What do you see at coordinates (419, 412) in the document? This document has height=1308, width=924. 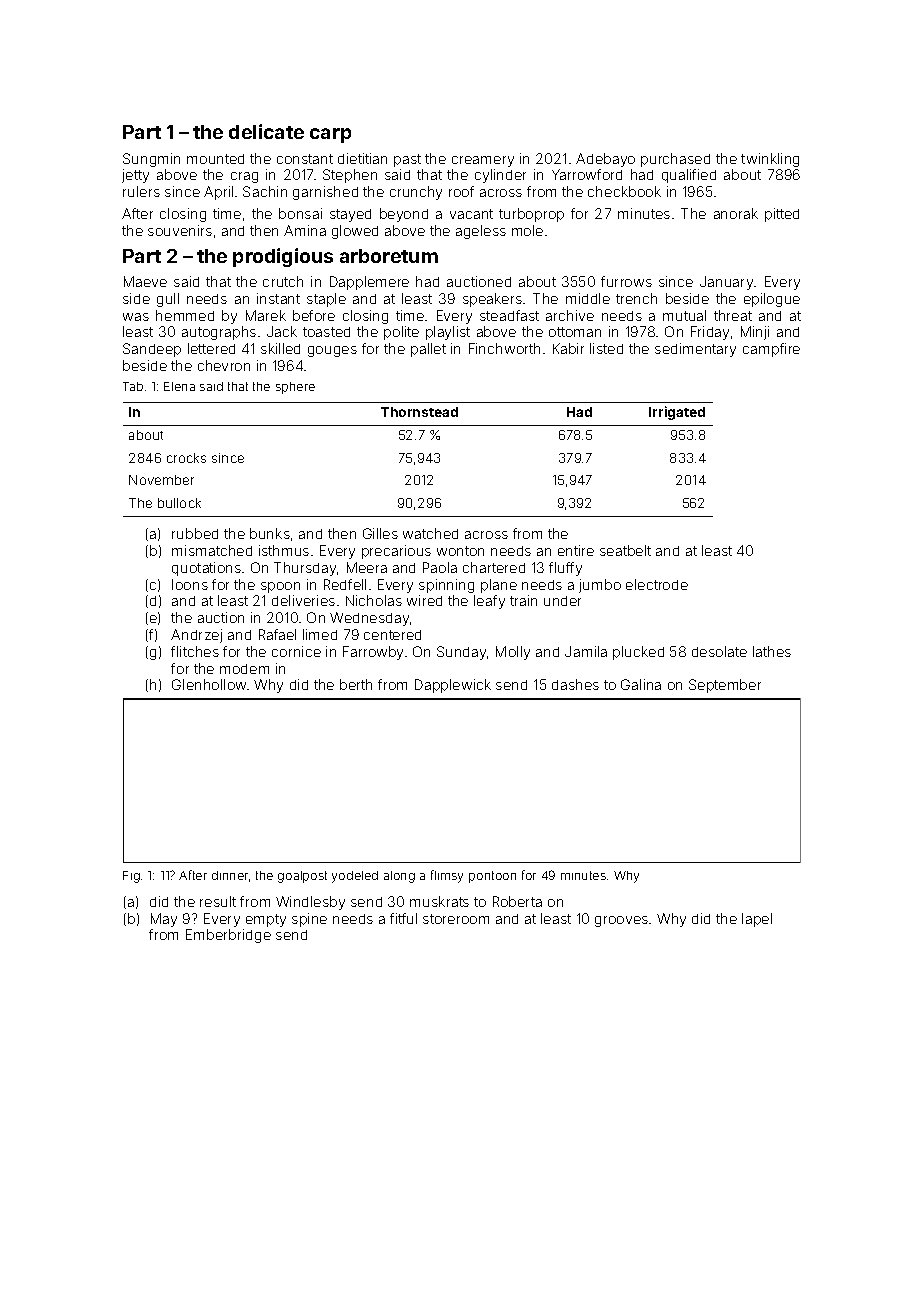 I see `Thornstead` at bounding box center [419, 412].
